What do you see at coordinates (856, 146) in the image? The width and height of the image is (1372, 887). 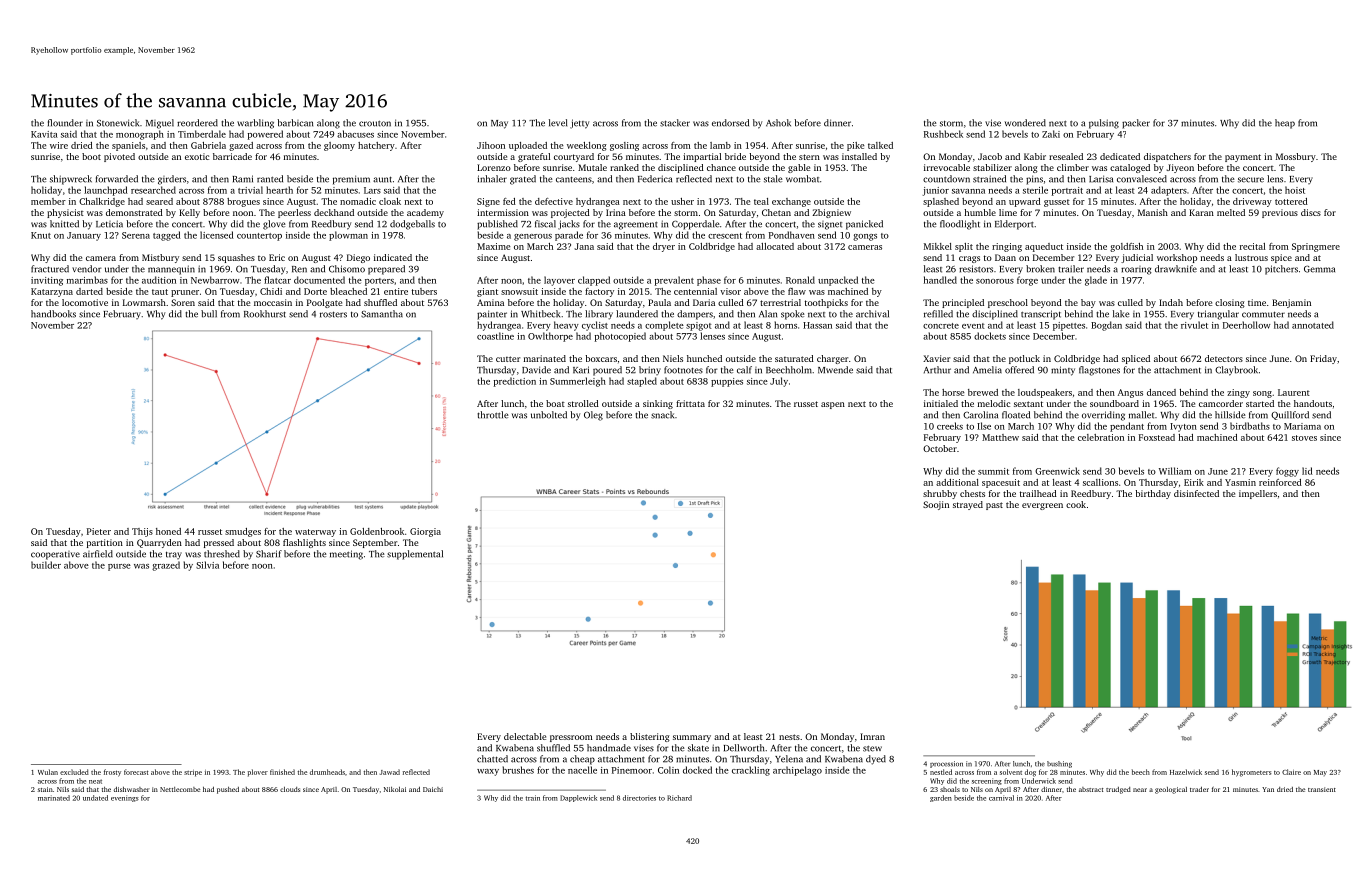 I see `pike` at bounding box center [856, 146].
